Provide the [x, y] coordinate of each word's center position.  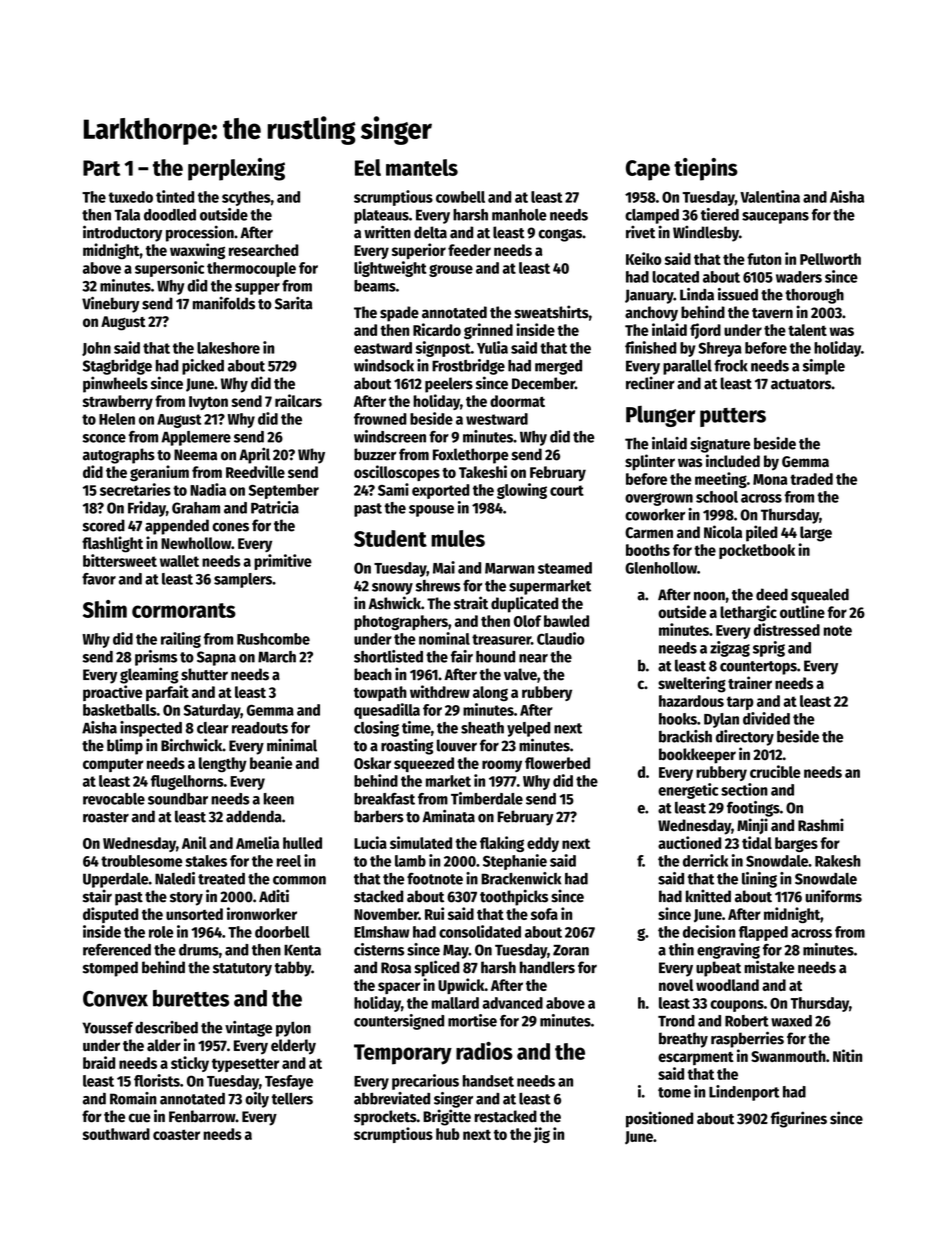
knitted [708, 896]
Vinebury [111, 304]
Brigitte [447, 1117]
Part [101, 168]
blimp [125, 746]
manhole [519, 215]
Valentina [770, 196]
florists [157, 1080]
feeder [469, 250]
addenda [254, 816]
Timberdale [487, 798]
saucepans [775, 218]
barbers [379, 816]
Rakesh [838, 861]
